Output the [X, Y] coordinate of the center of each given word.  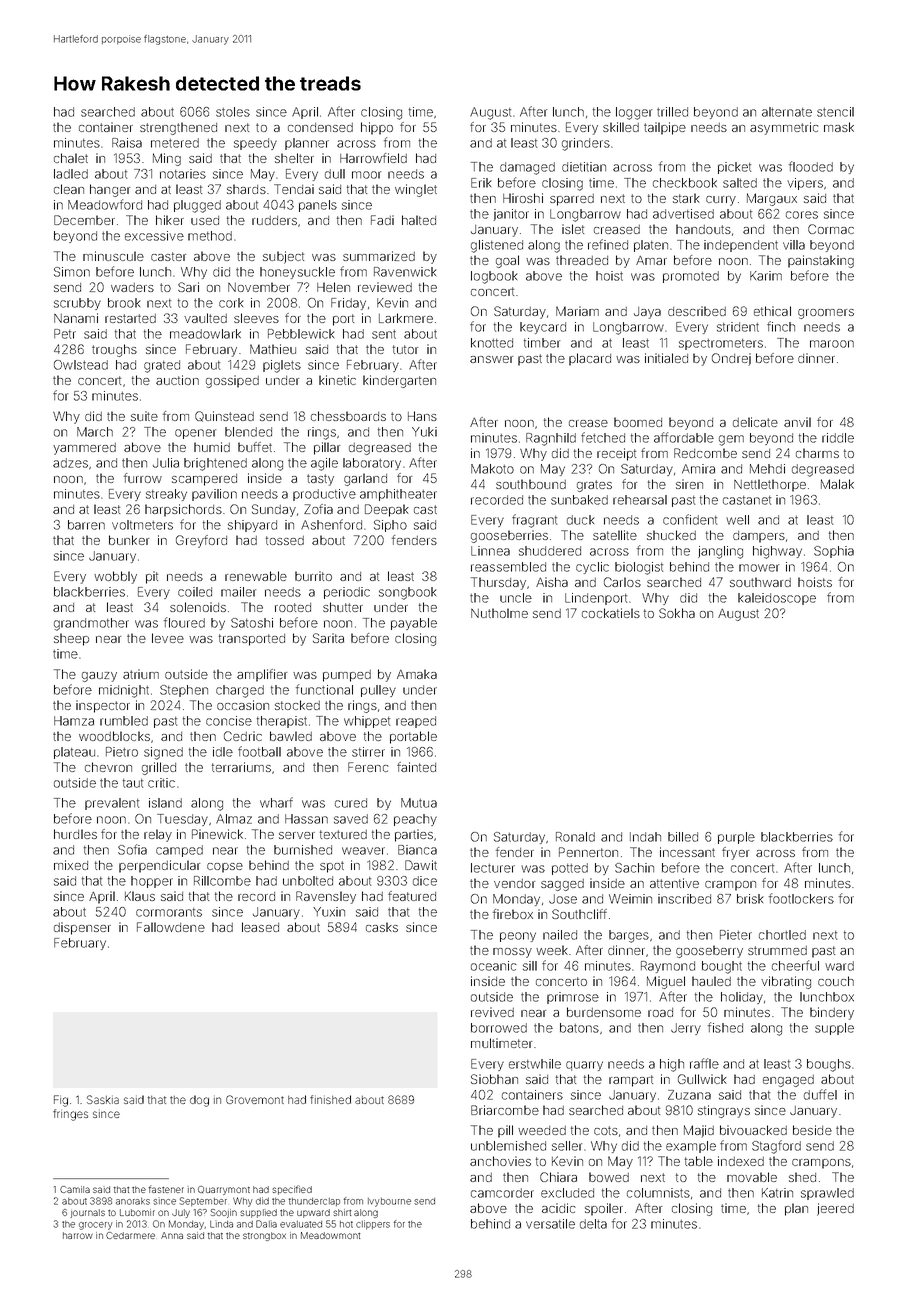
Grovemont [255, 1099]
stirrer [368, 752]
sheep [71, 639]
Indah [645, 837]
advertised [683, 214]
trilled [672, 112]
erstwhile [535, 1064]
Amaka [417, 674]
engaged [788, 1081]
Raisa [127, 143]
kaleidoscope [777, 599]
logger [634, 113]
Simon [72, 272]
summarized [379, 256]
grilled [159, 768]
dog [199, 1101]
